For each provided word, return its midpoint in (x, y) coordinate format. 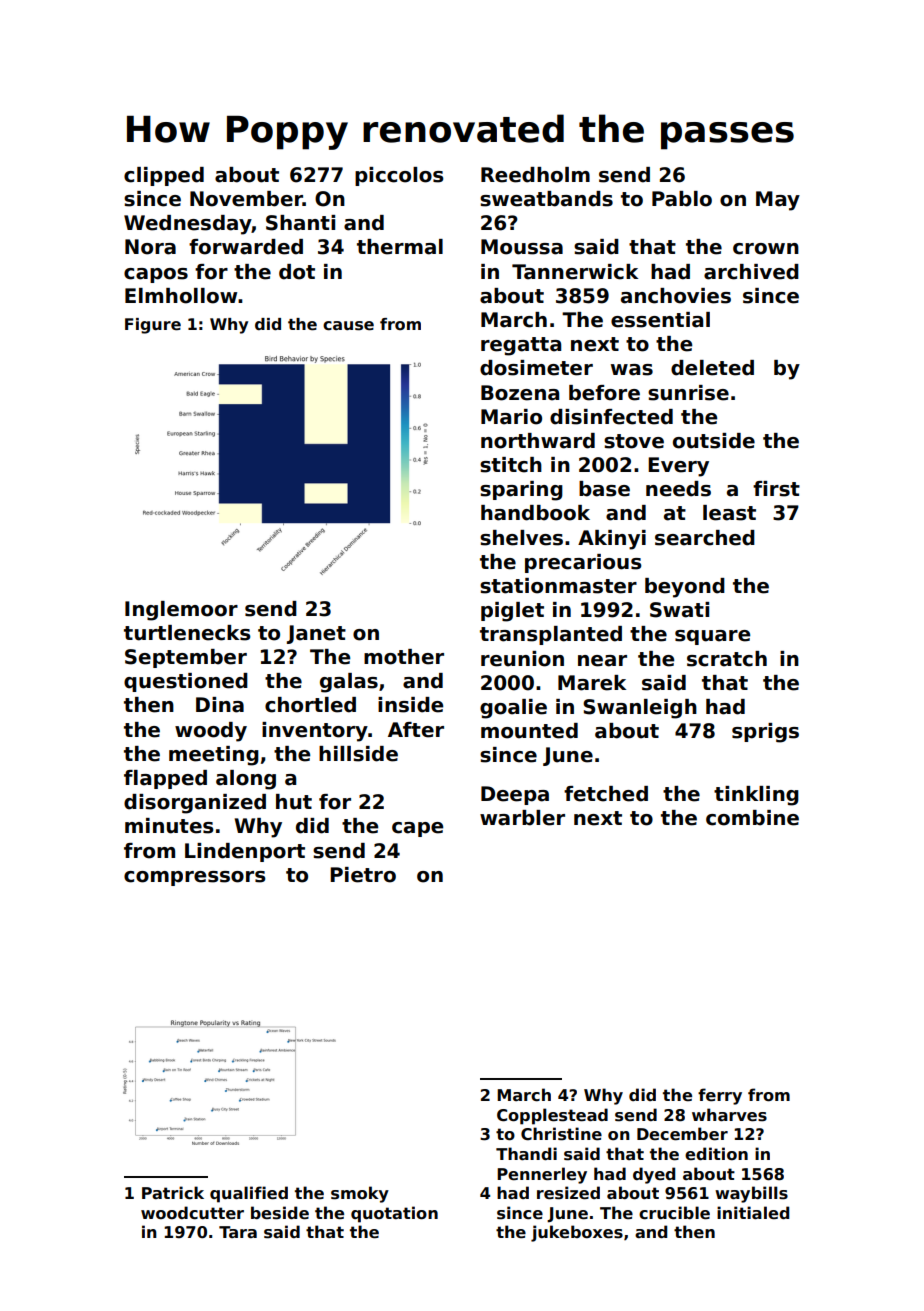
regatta (521, 346)
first (776, 489)
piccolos (399, 176)
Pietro (363, 875)
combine (752, 818)
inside (410, 705)
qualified (249, 1194)
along (246, 780)
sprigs (765, 733)
